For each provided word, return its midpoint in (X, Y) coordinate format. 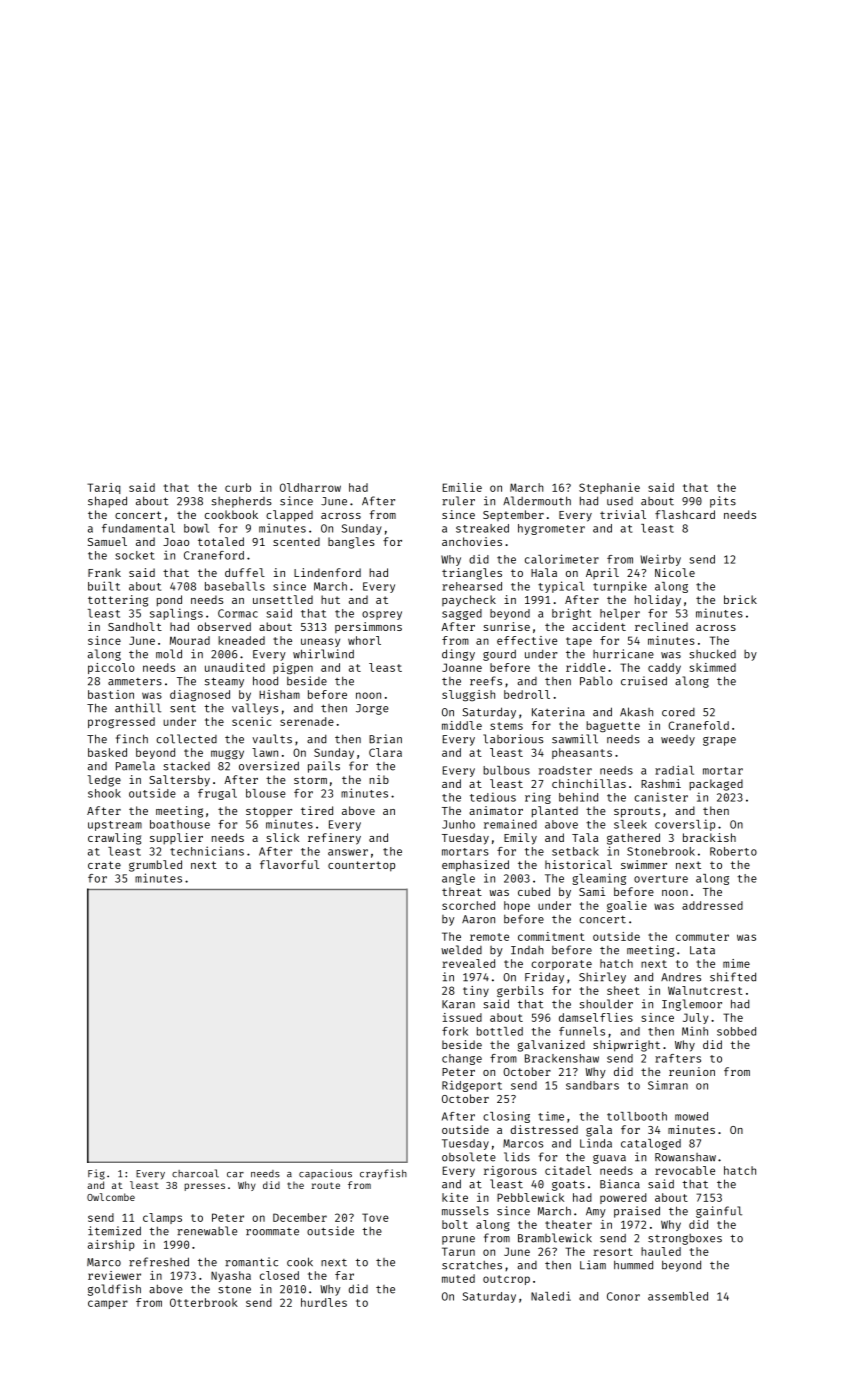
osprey (382, 615)
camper (108, 1304)
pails (324, 767)
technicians (207, 851)
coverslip (685, 825)
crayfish (383, 1174)
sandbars (592, 1085)
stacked (186, 766)
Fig (96, 1174)
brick (740, 599)
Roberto (733, 851)
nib (379, 779)
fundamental (138, 528)
